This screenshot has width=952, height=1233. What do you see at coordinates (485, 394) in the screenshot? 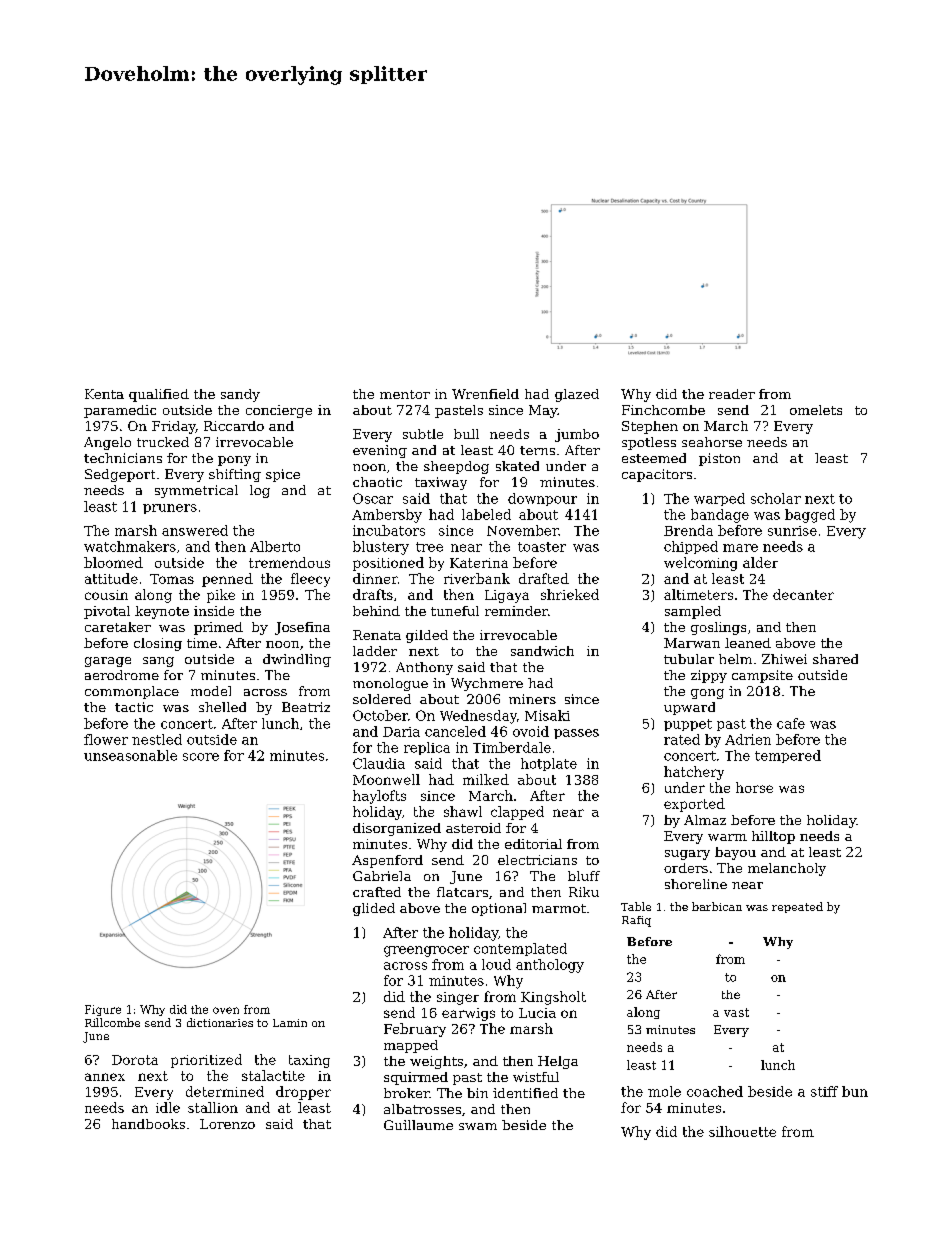
I see `Wrenfield` at bounding box center [485, 394].
